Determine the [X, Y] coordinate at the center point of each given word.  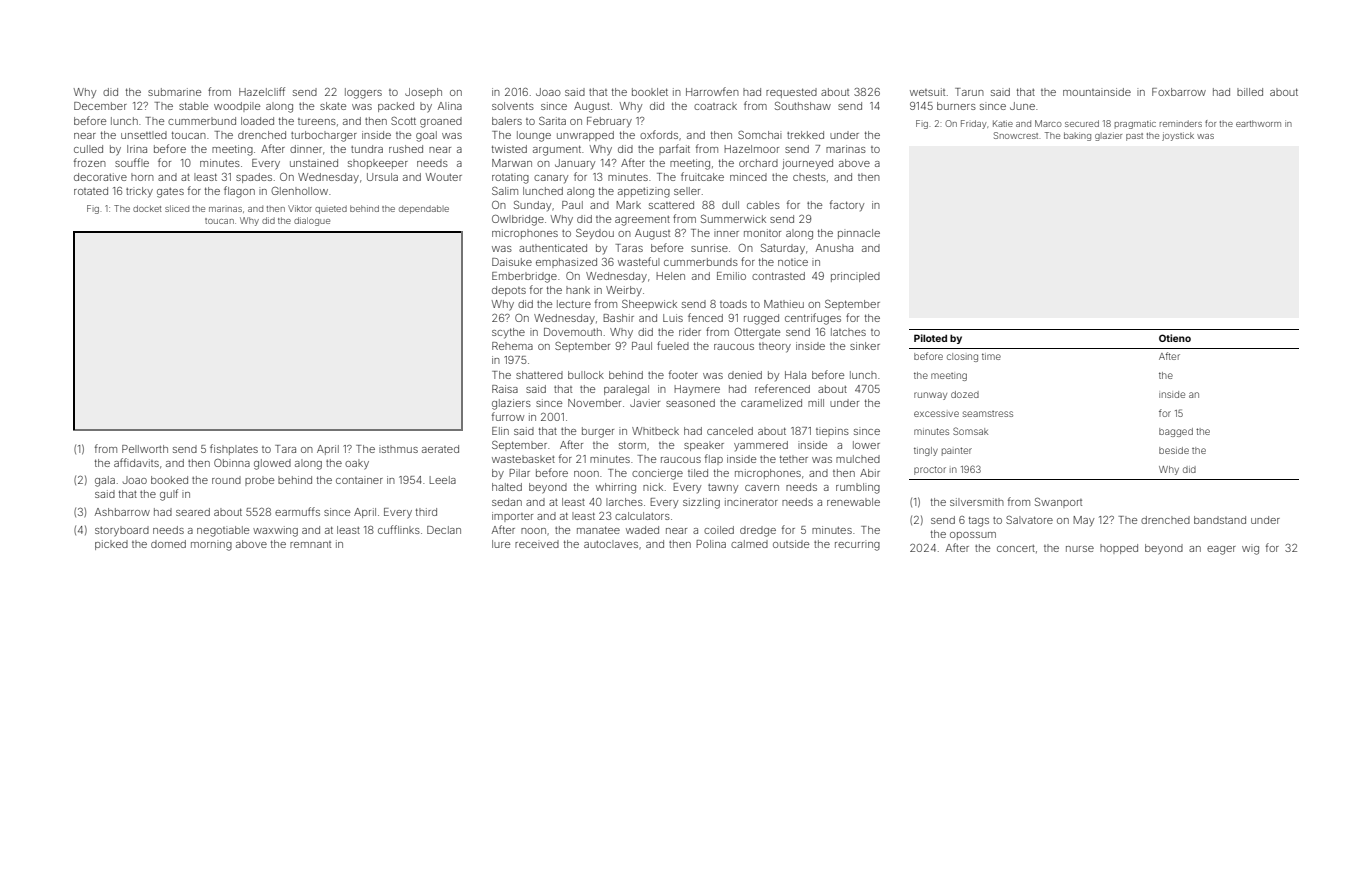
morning [211, 545]
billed [1250, 92]
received [537, 544]
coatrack [715, 106]
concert [1016, 548]
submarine [174, 92]
